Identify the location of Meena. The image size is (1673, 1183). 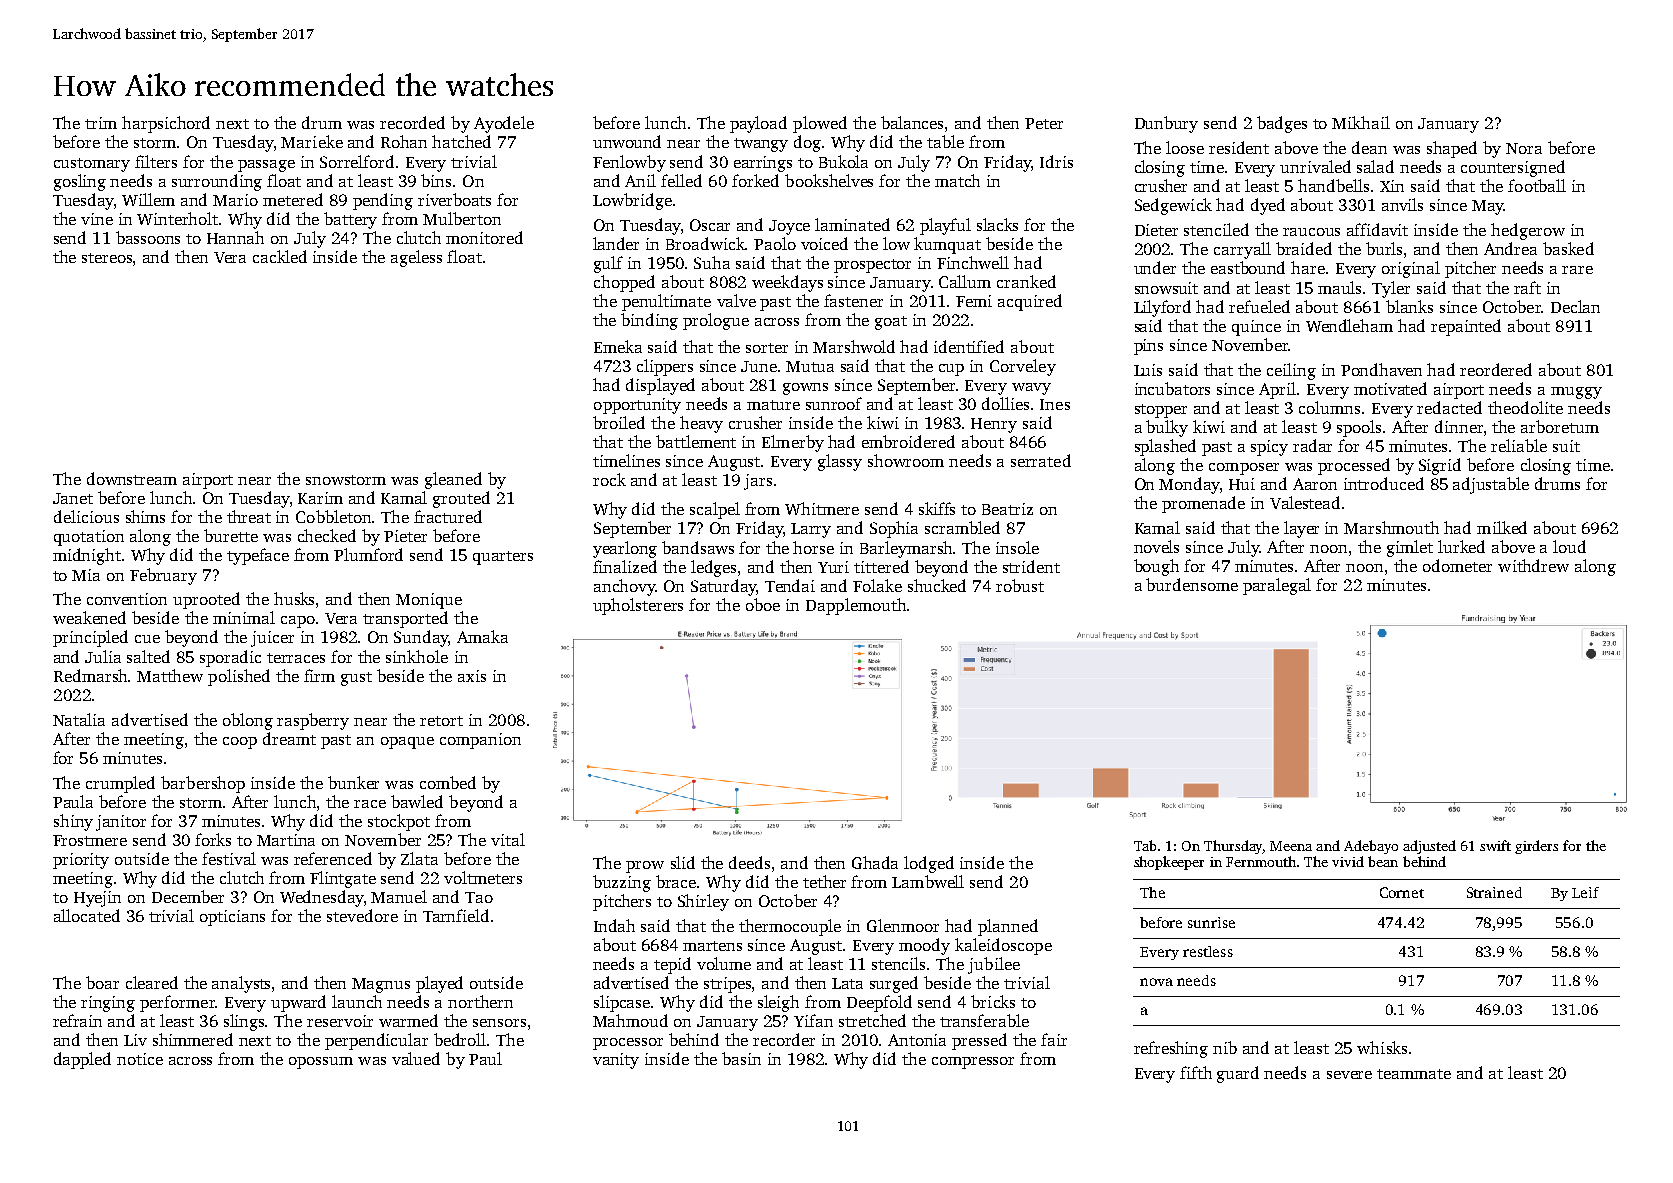
(1291, 846).
